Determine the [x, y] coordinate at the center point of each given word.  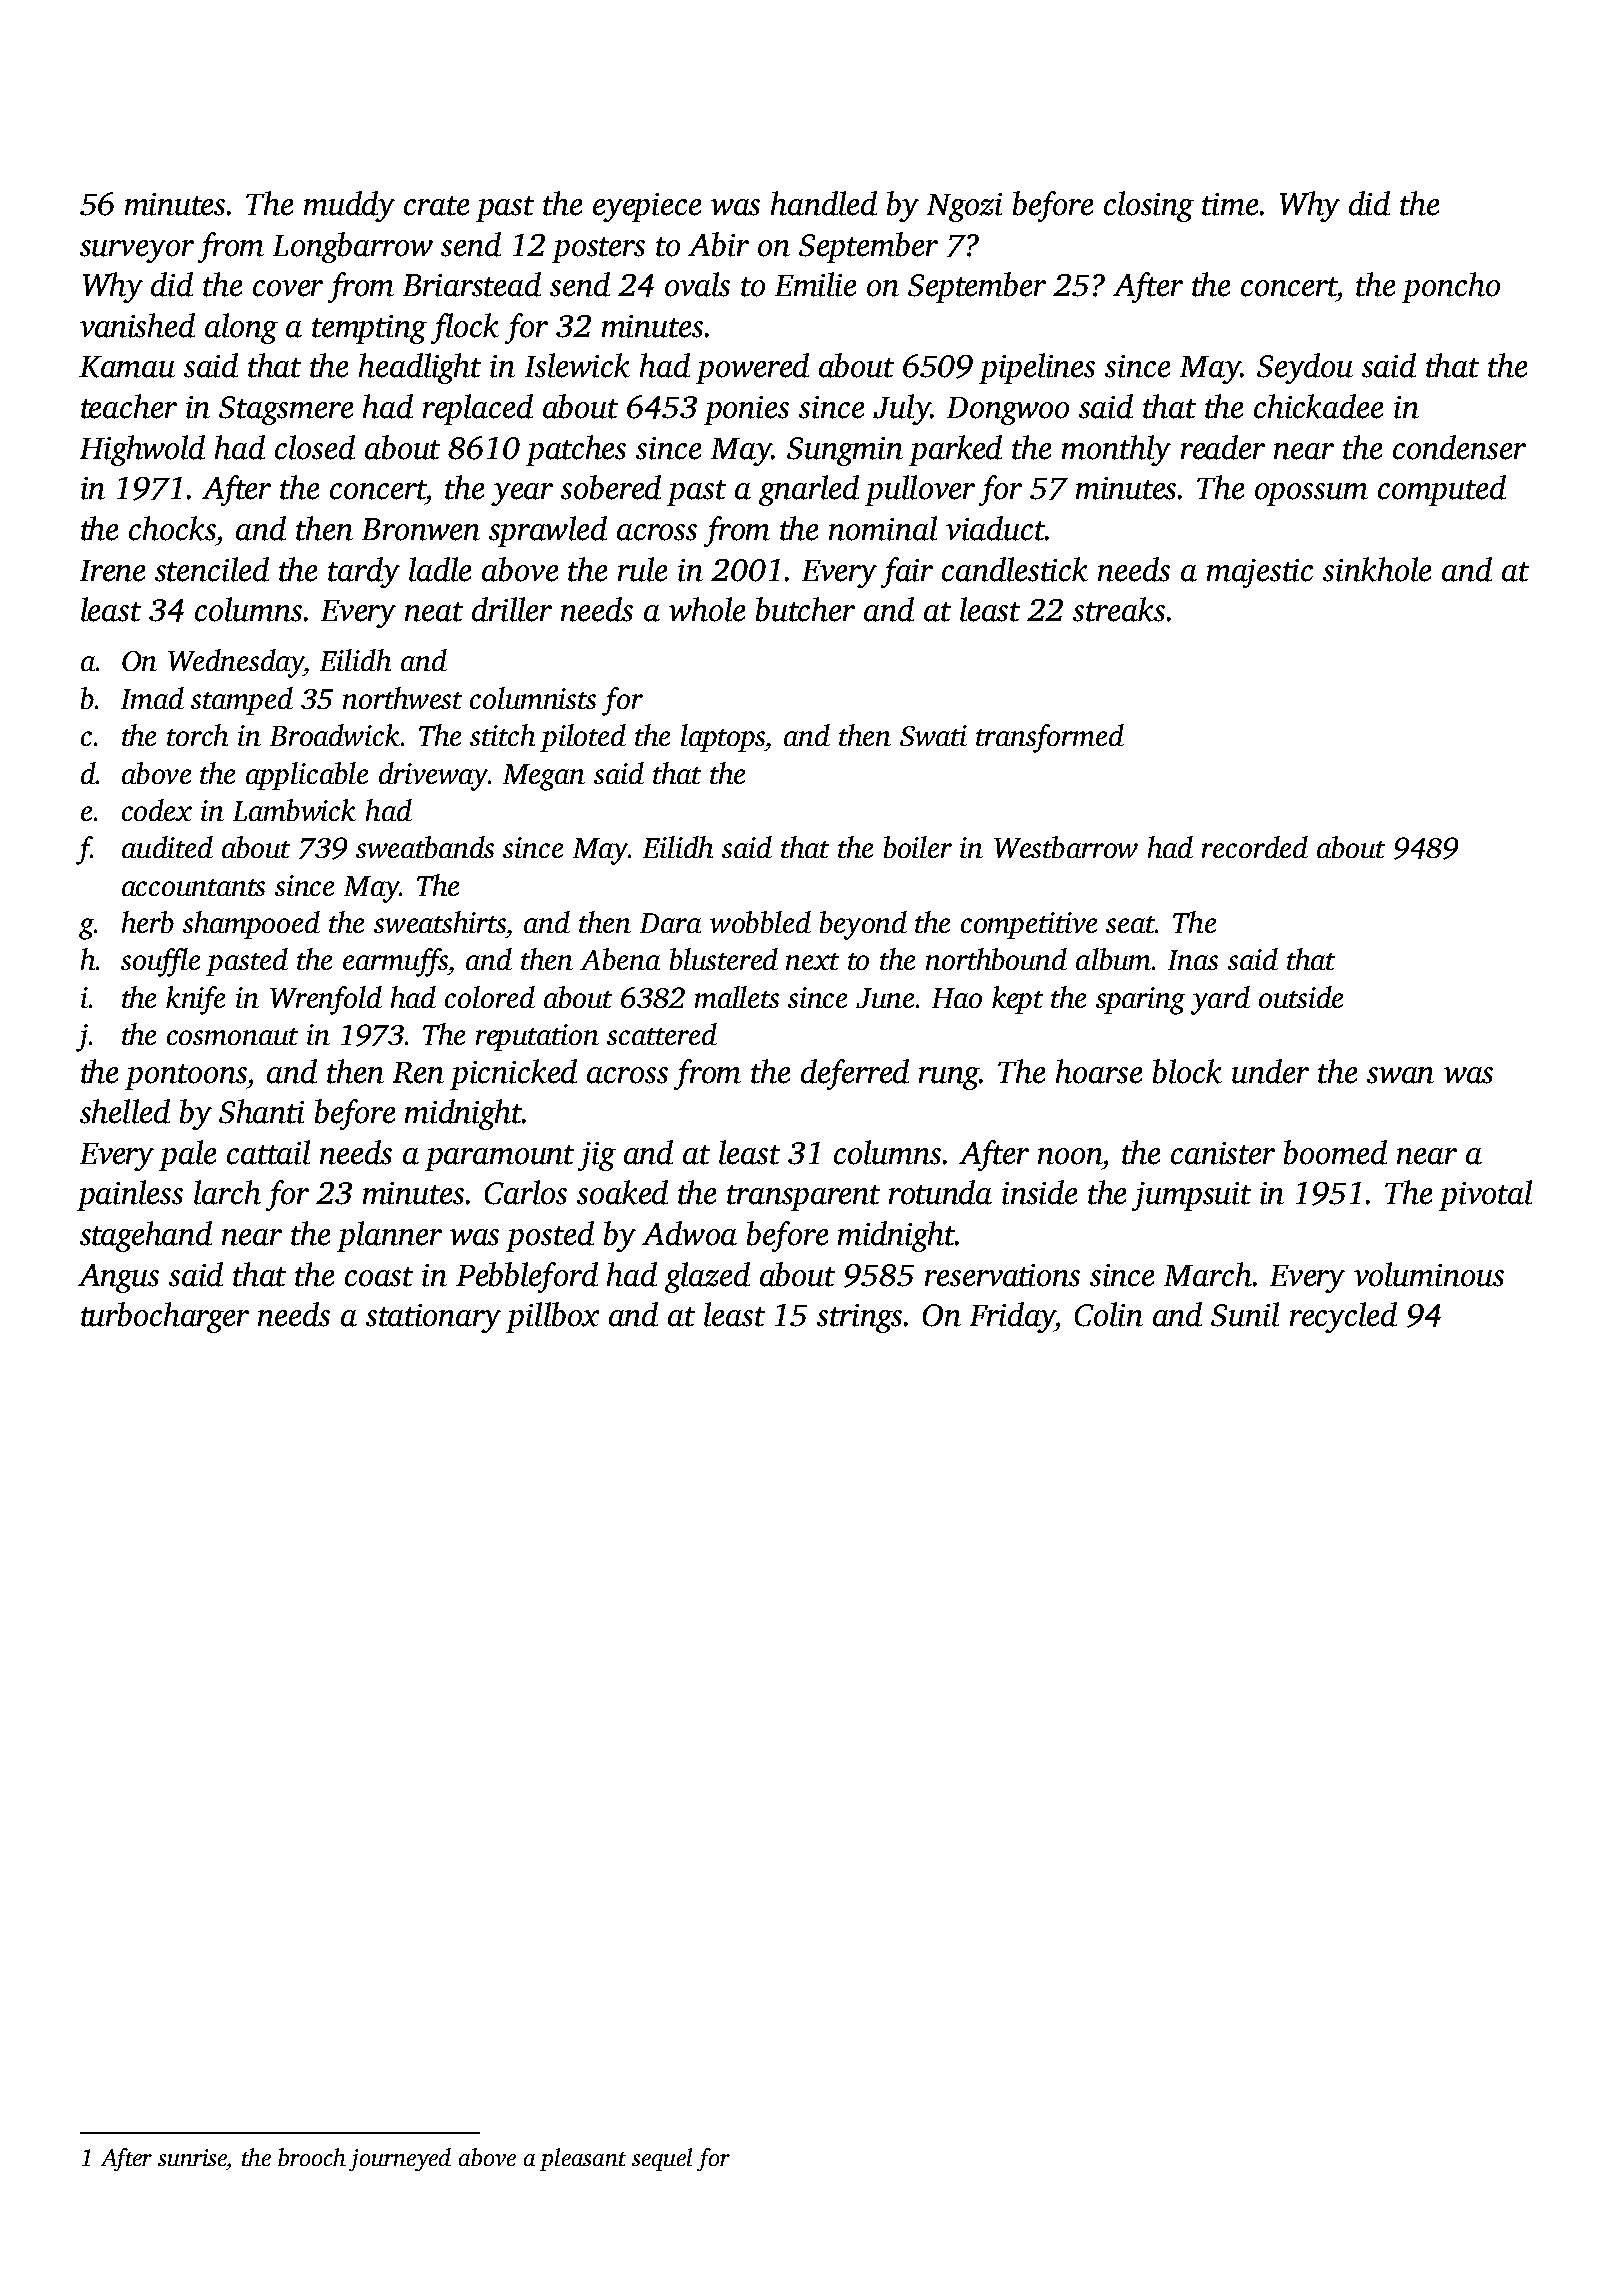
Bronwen [421, 529]
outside [1301, 997]
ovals [697, 284]
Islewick [577, 365]
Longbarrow [353, 247]
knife [195, 1000]
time [1230, 204]
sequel [662, 2159]
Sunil [1245, 1314]
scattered [662, 1034]
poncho [1451, 287]
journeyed [400, 2159]
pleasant [583, 2159]
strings [859, 1318]
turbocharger [165, 1317]
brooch [312, 2157]
